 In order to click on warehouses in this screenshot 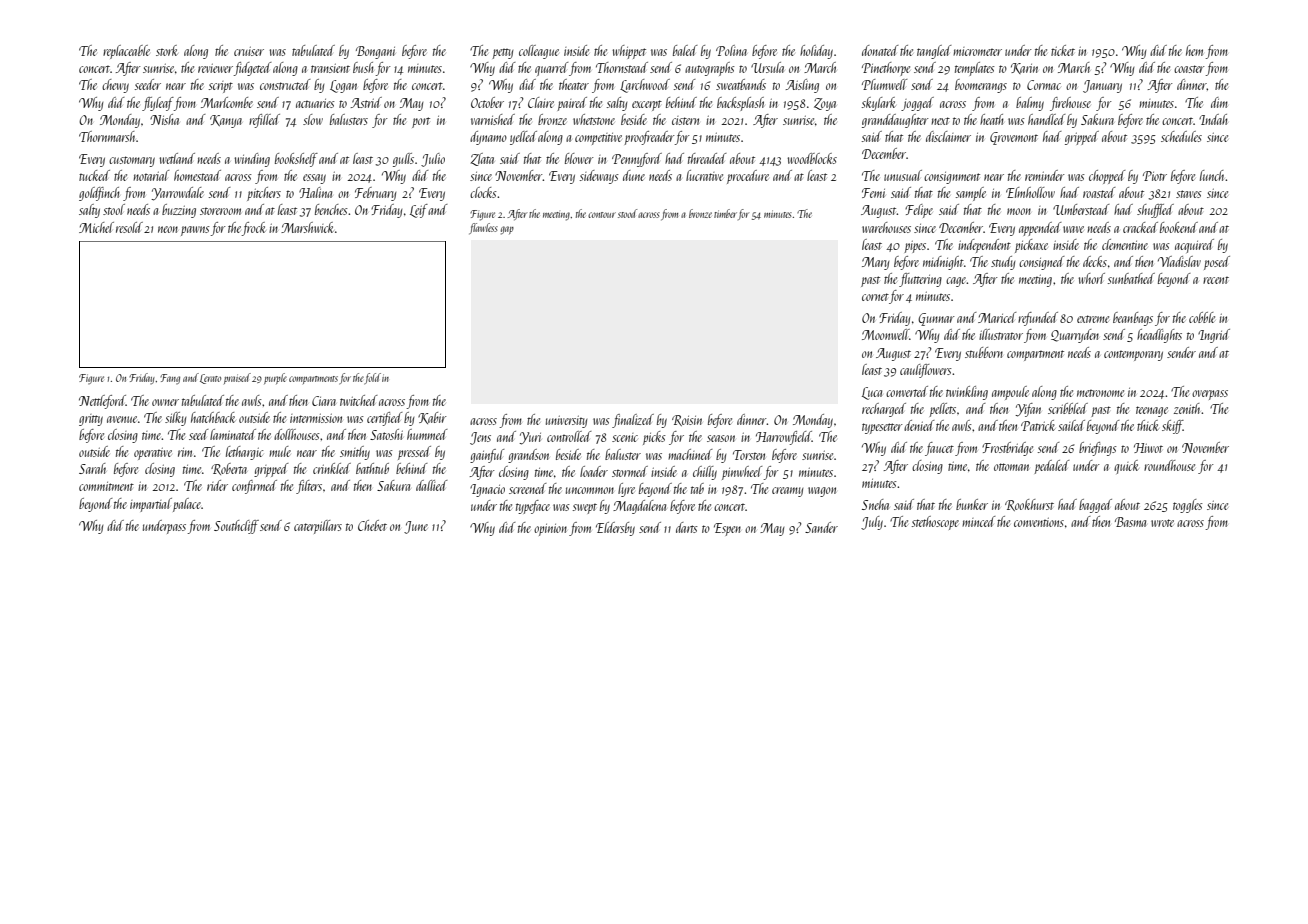, I will do `click(886, 227)`.
